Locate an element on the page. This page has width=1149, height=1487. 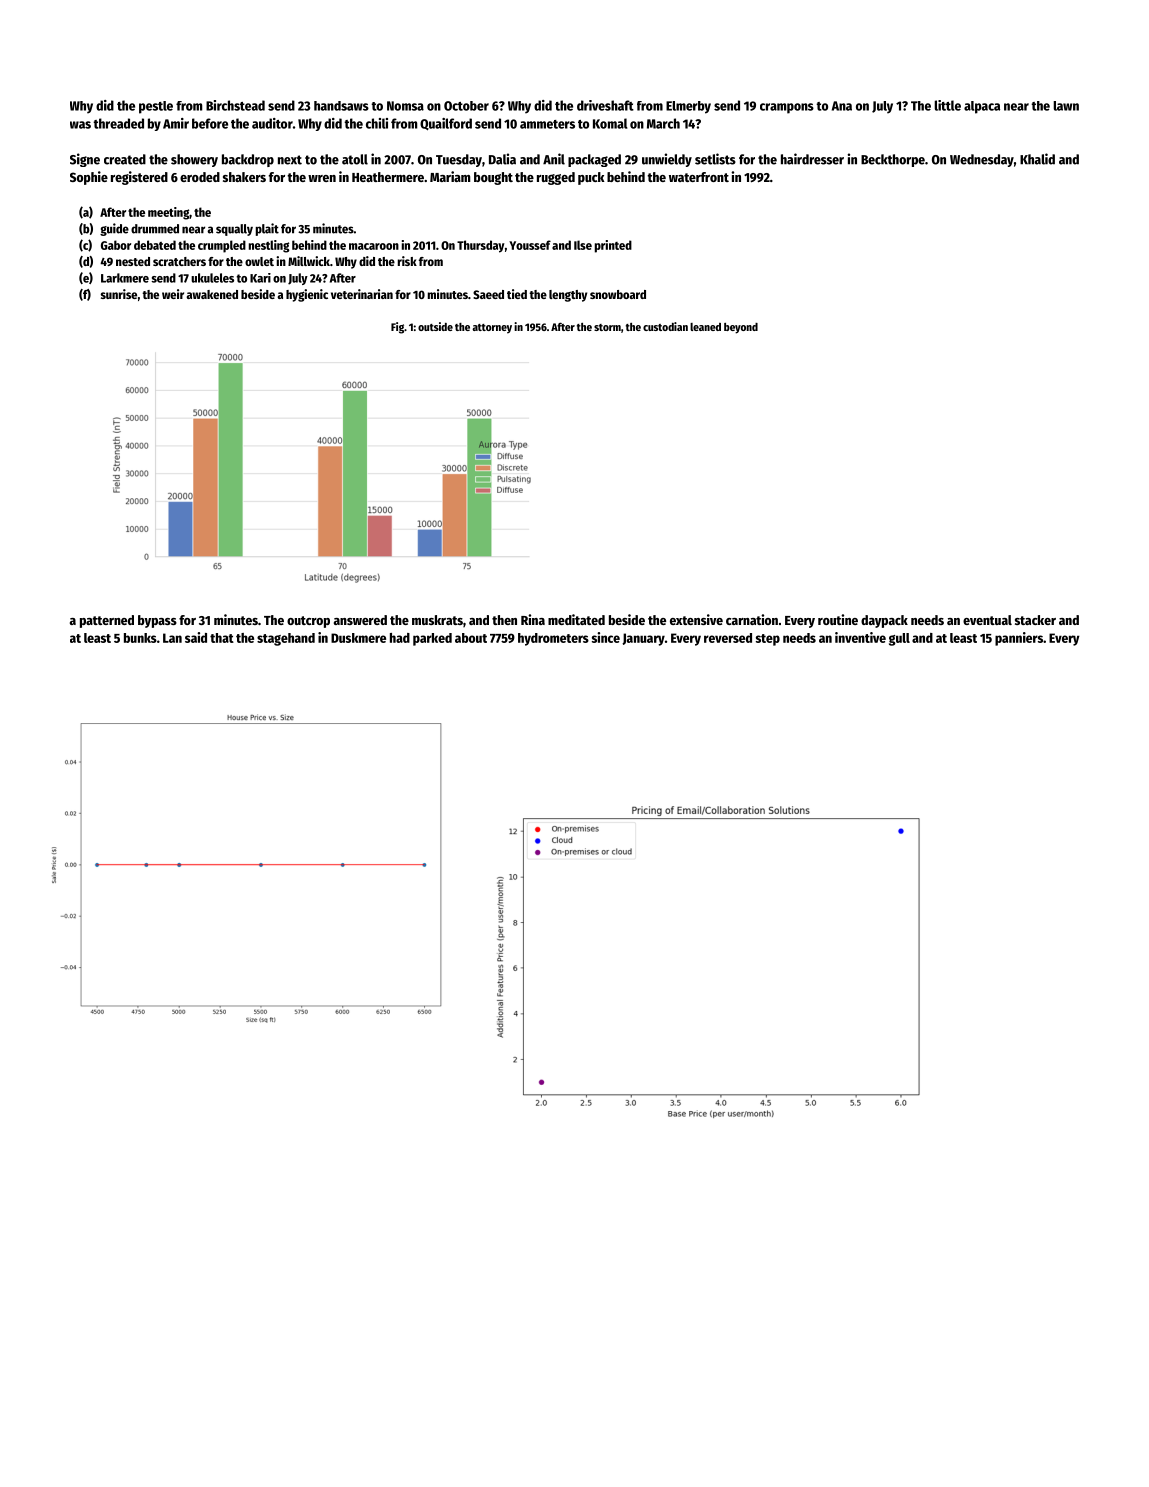
patterned is located at coordinates (107, 621).
